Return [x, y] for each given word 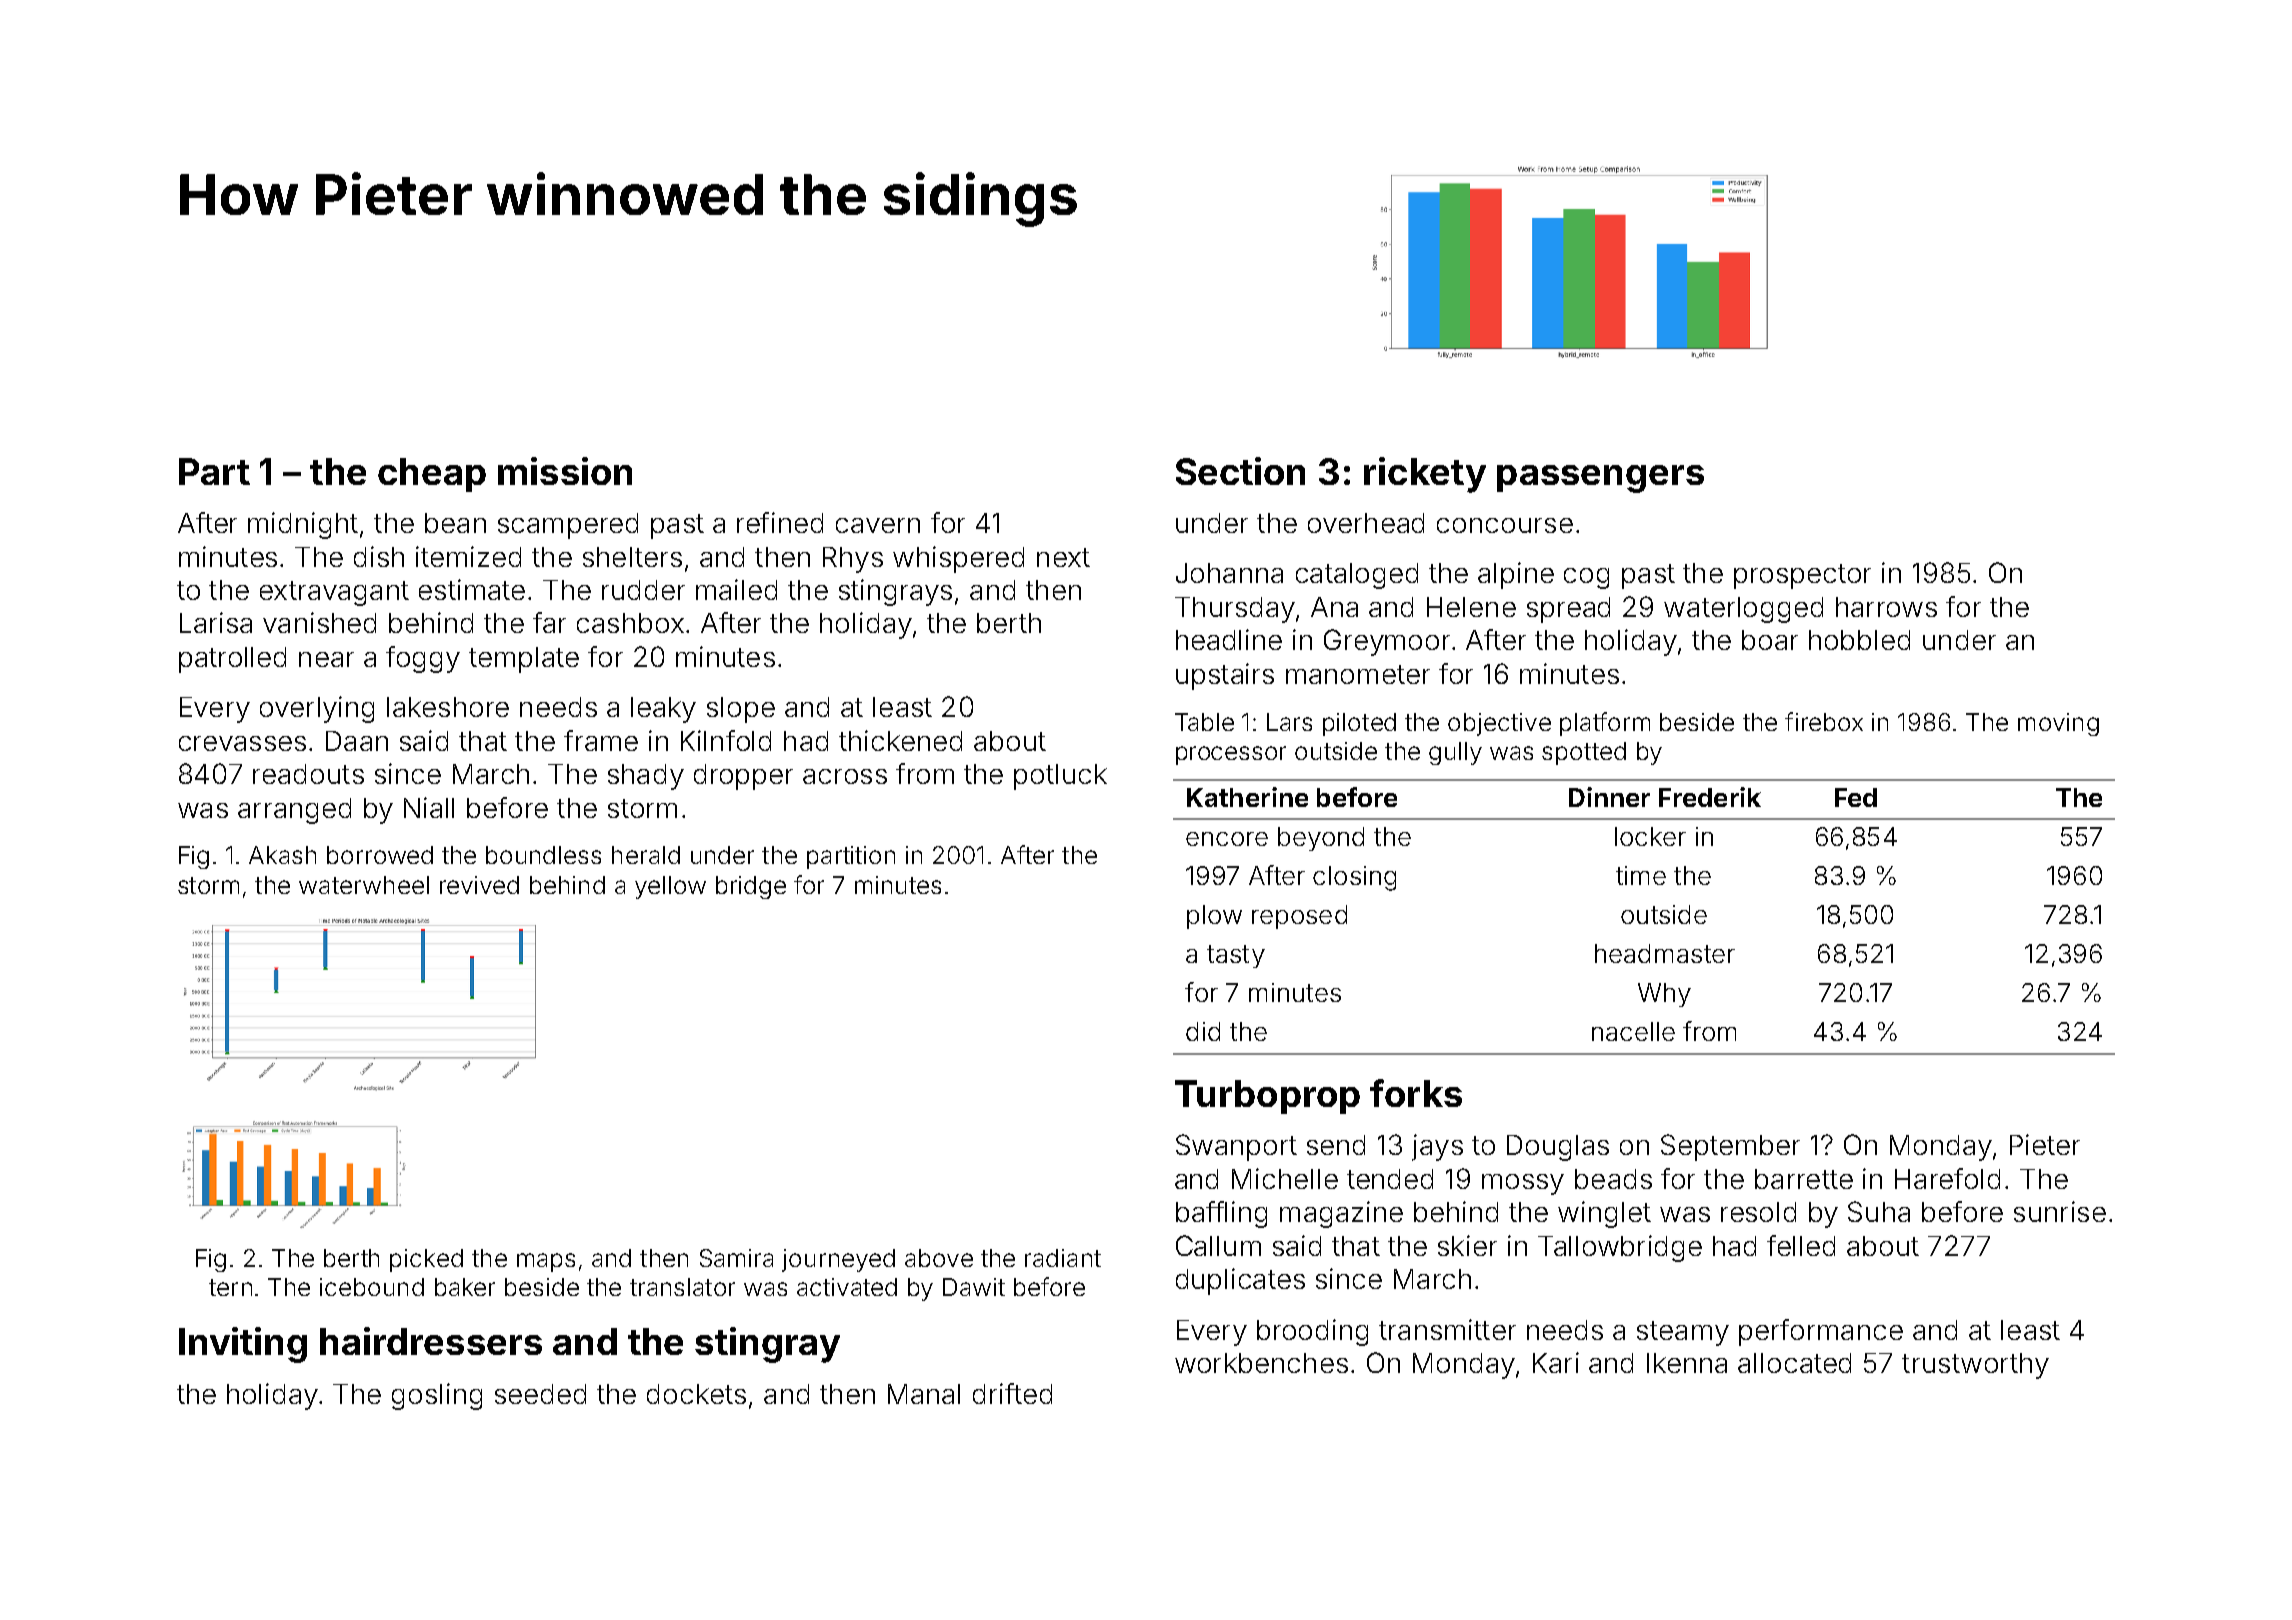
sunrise [2060, 1211]
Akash [282, 855]
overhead [1366, 523]
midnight [303, 525]
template [524, 660]
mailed [736, 589]
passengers [1600, 479]
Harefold [1947, 1178]
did [1203, 1031]
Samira [736, 1258]
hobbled [1859, 640]
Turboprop [1267, 1097]
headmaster [1665, 953]
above [939, 1258]
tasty [1236, 956]
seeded [540, 1394]
